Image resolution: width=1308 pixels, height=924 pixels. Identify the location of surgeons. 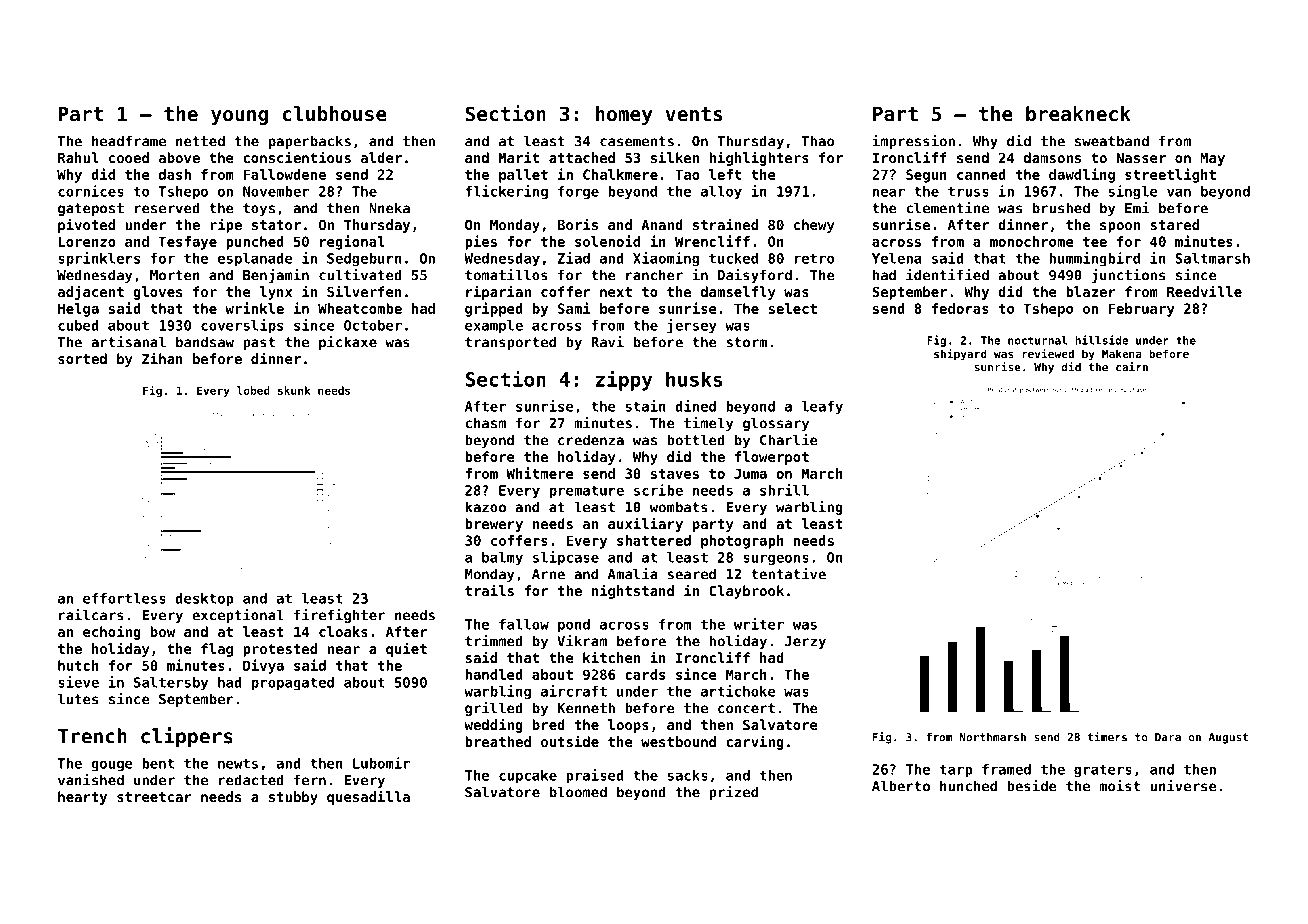
(776, 560).
